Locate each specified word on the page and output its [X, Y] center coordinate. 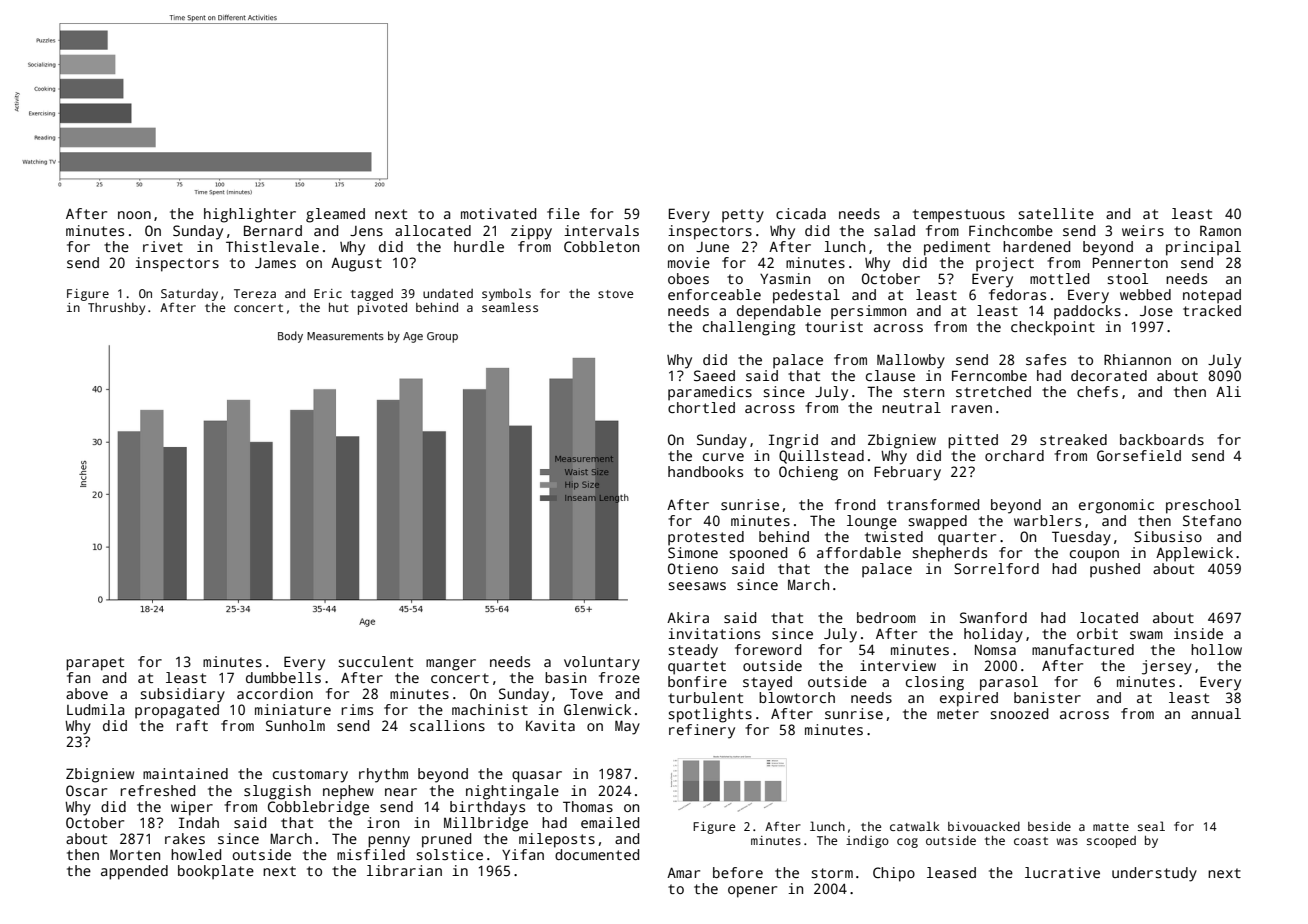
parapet [95, 664]
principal [1203, 248]
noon [134, 215]
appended [134, 872]
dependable [779, 312]
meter [958, 714]
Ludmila [95, 709]
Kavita [550, 725]
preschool [1203, 506]
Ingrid [793, 441]
